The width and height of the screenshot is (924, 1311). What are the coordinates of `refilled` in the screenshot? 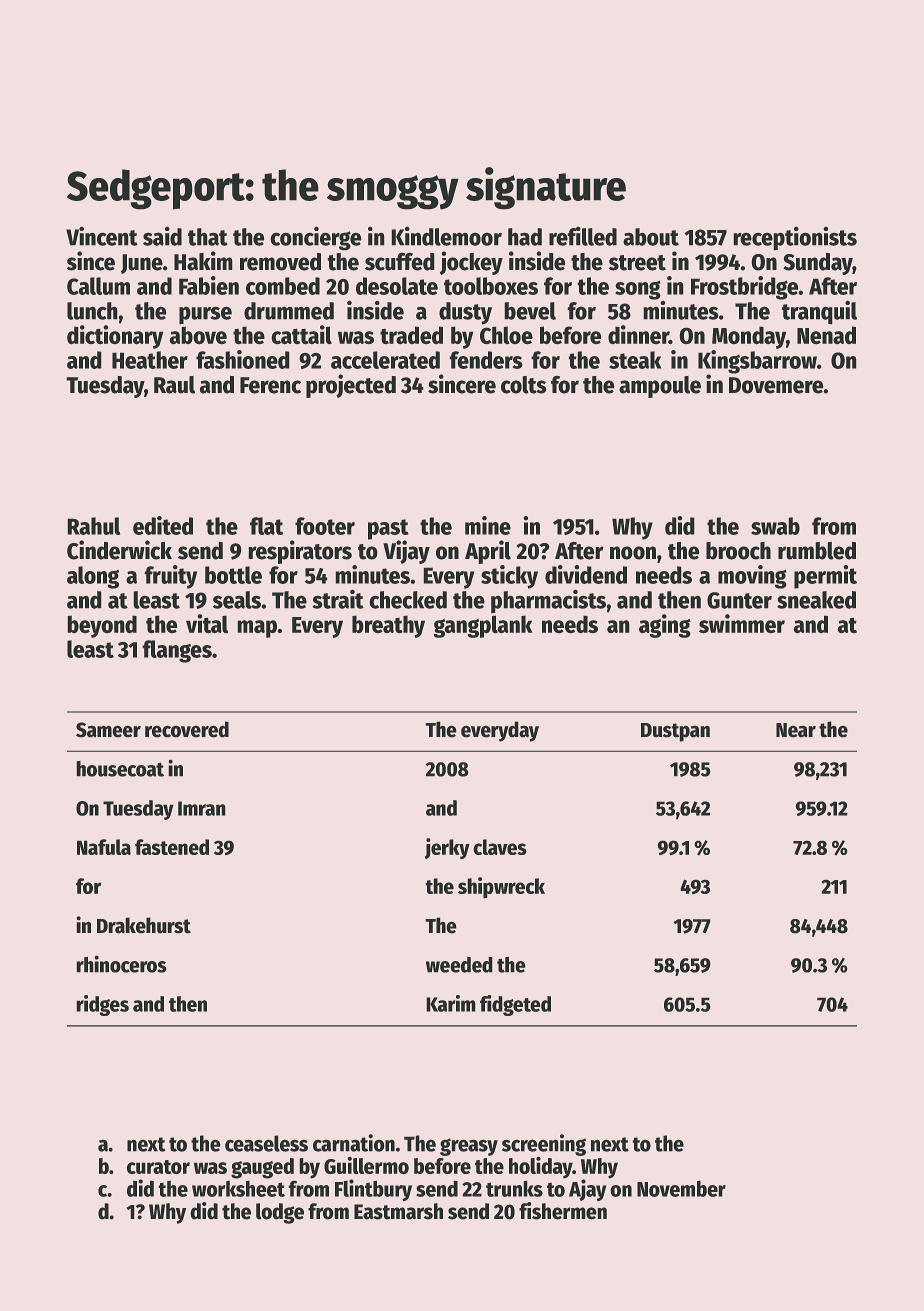 It's located at (583, 236).
